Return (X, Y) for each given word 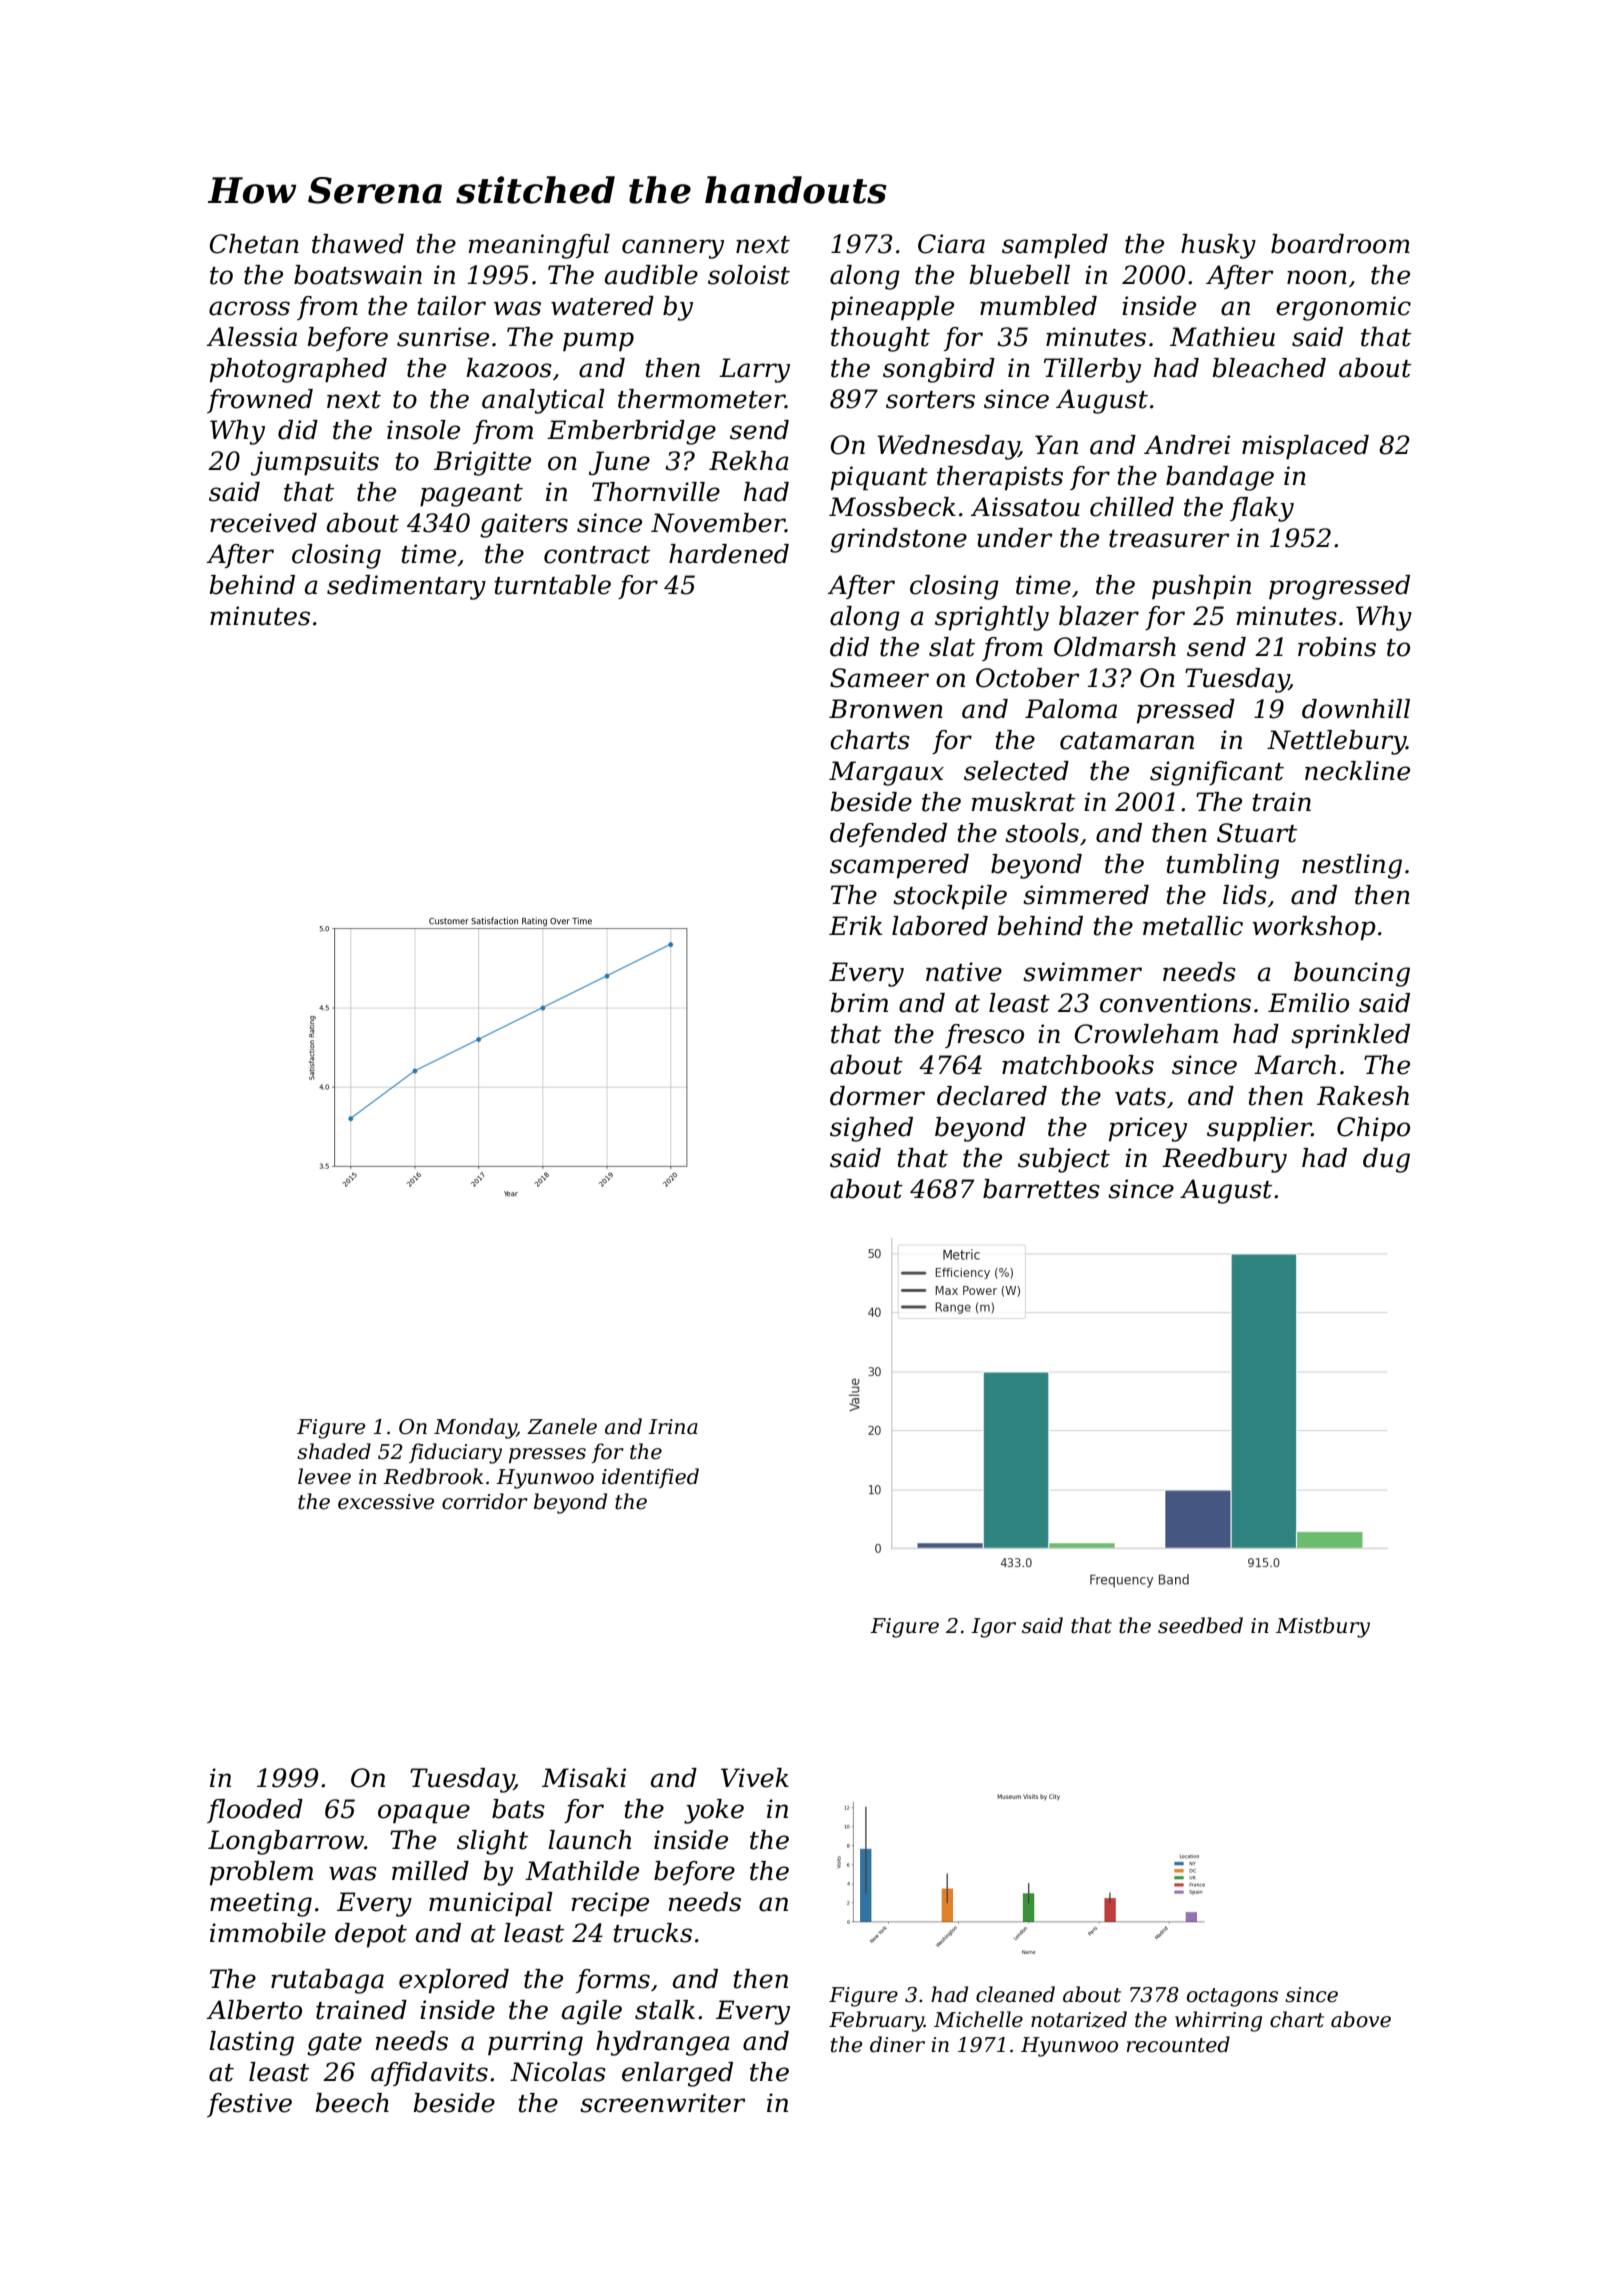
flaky (1262, 509)
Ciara (951, 244)
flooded (255, 1811)
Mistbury (1323, 1627)
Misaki (584, 1778)
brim (859, 1003)
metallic (1193, 926)
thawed (358, 244)
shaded (334, 1451)
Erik (855, 925)
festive (249, 2105)
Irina (673, 1427)
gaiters (524, 525)
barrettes (1041, 1189)
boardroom (1340, 244)
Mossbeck (892, 507)
